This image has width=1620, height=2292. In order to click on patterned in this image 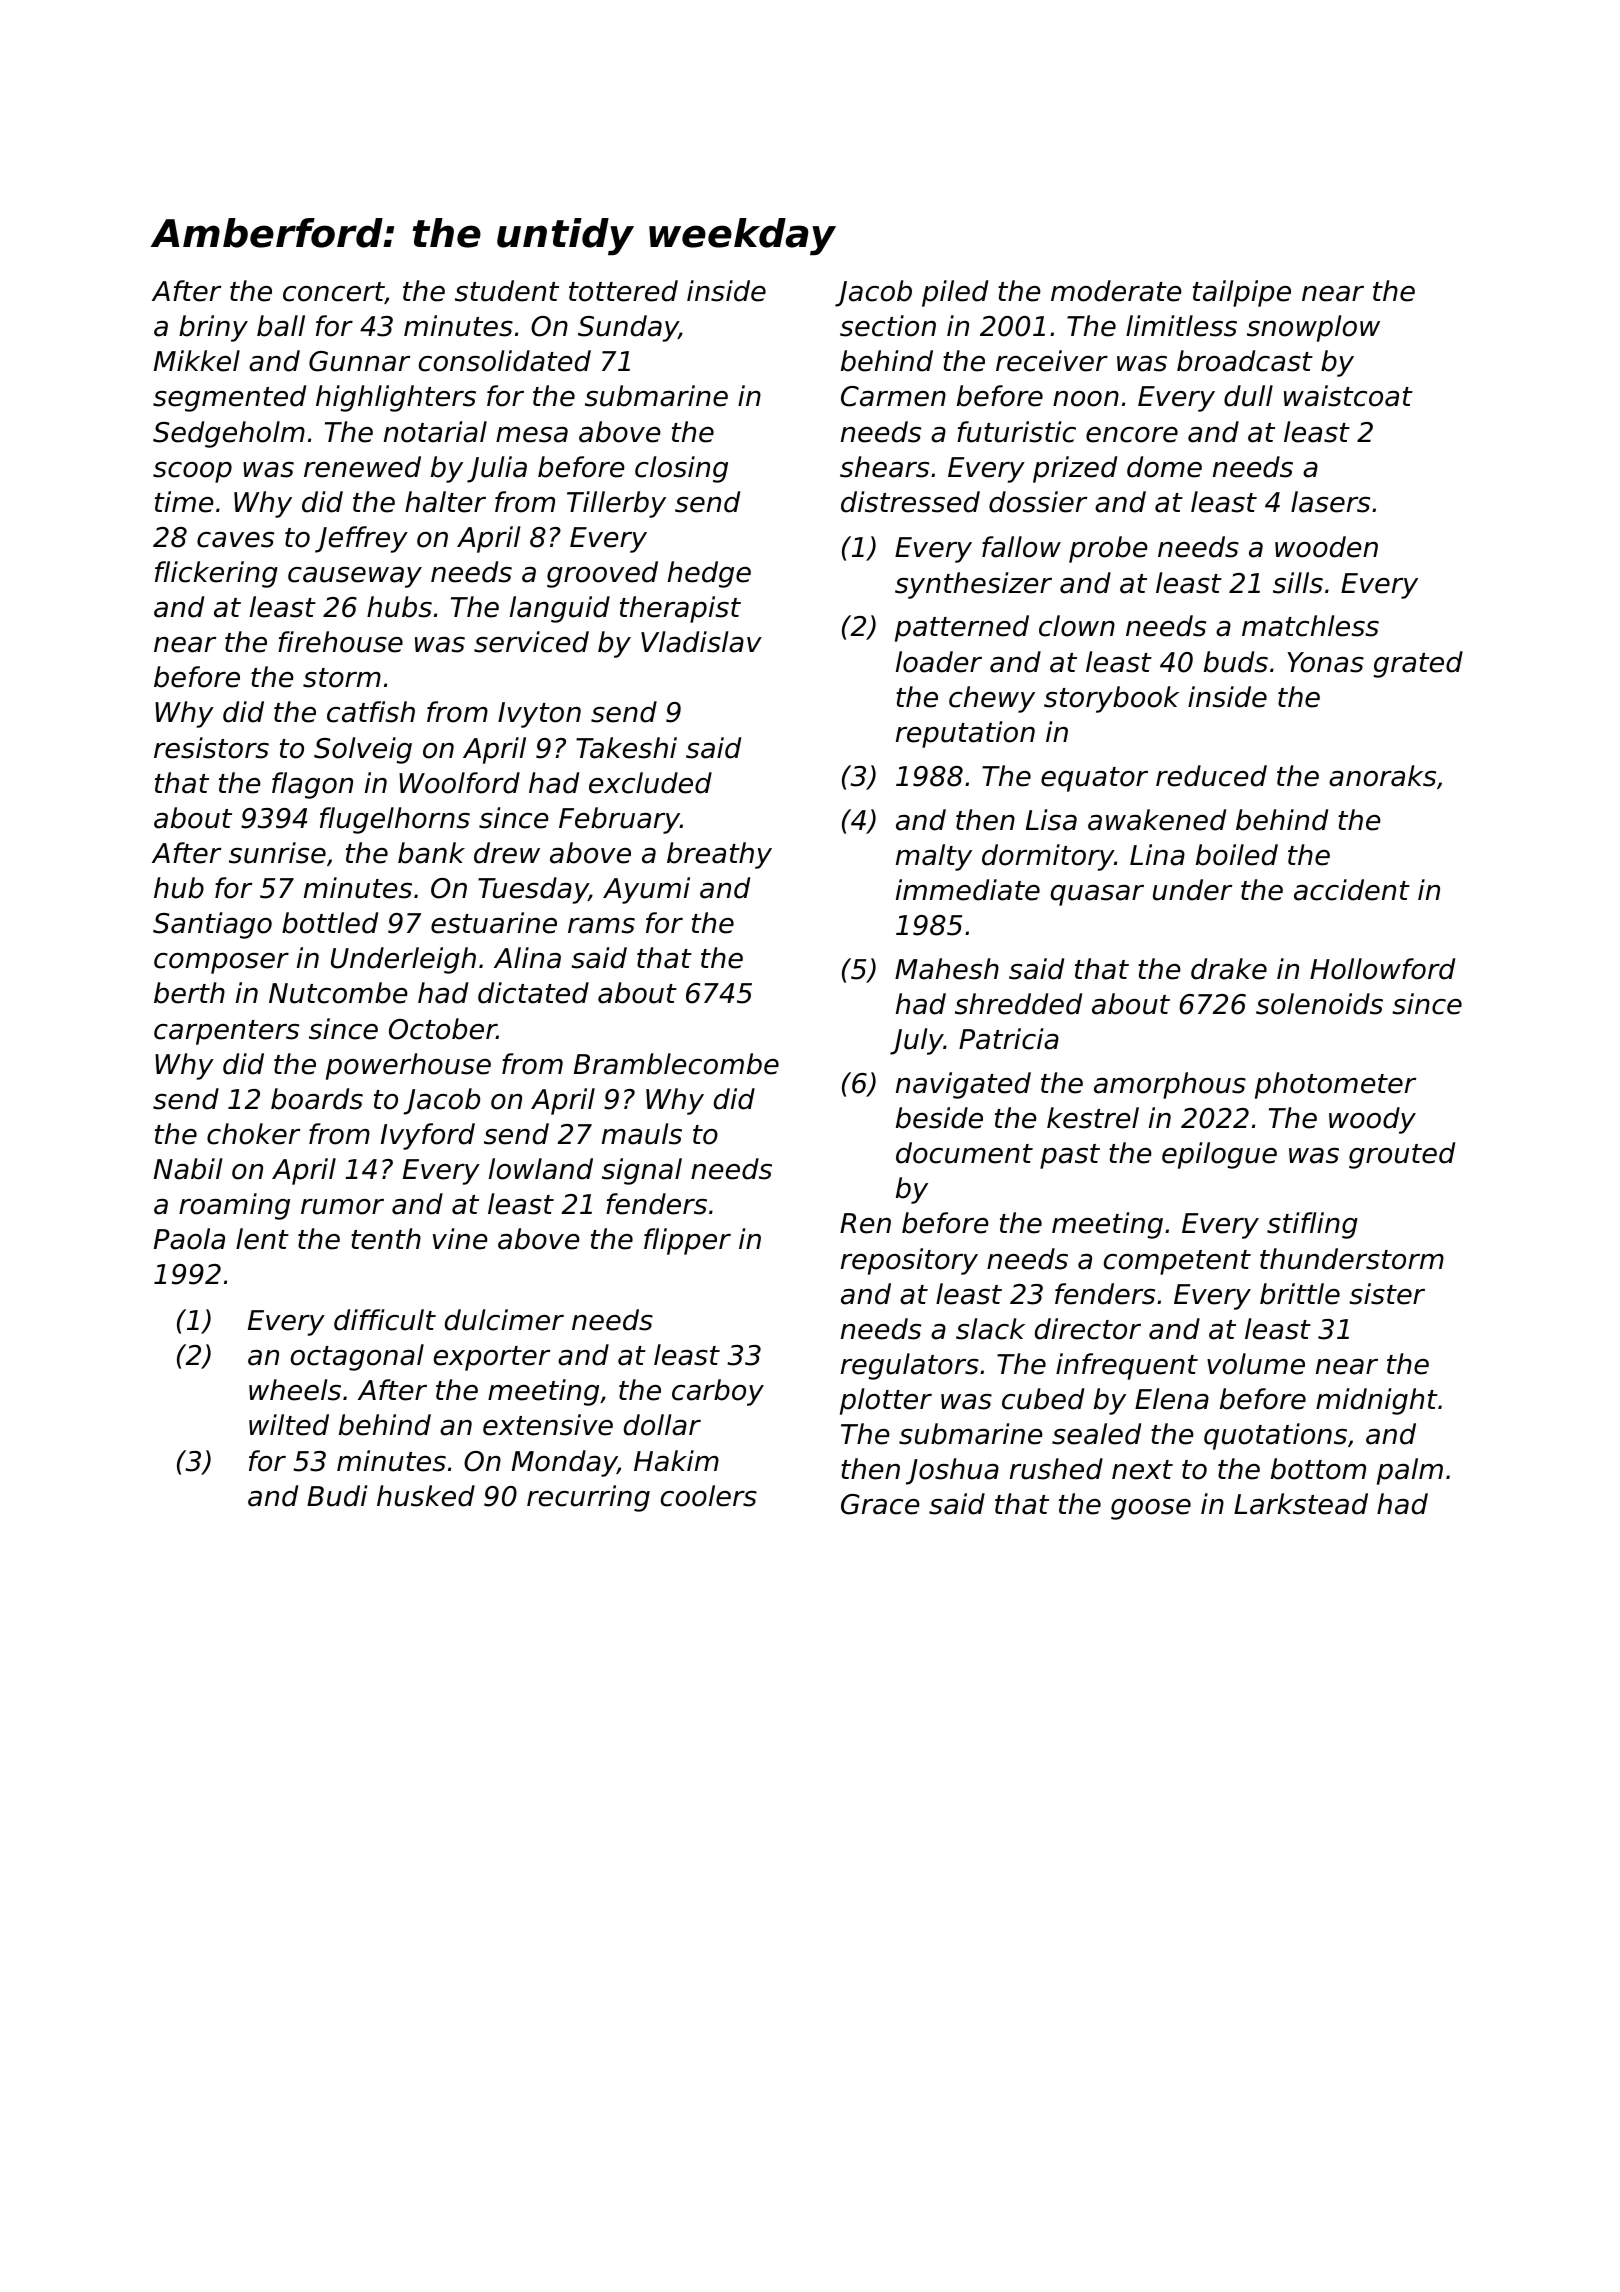, I will do `click(962, 628)`.
